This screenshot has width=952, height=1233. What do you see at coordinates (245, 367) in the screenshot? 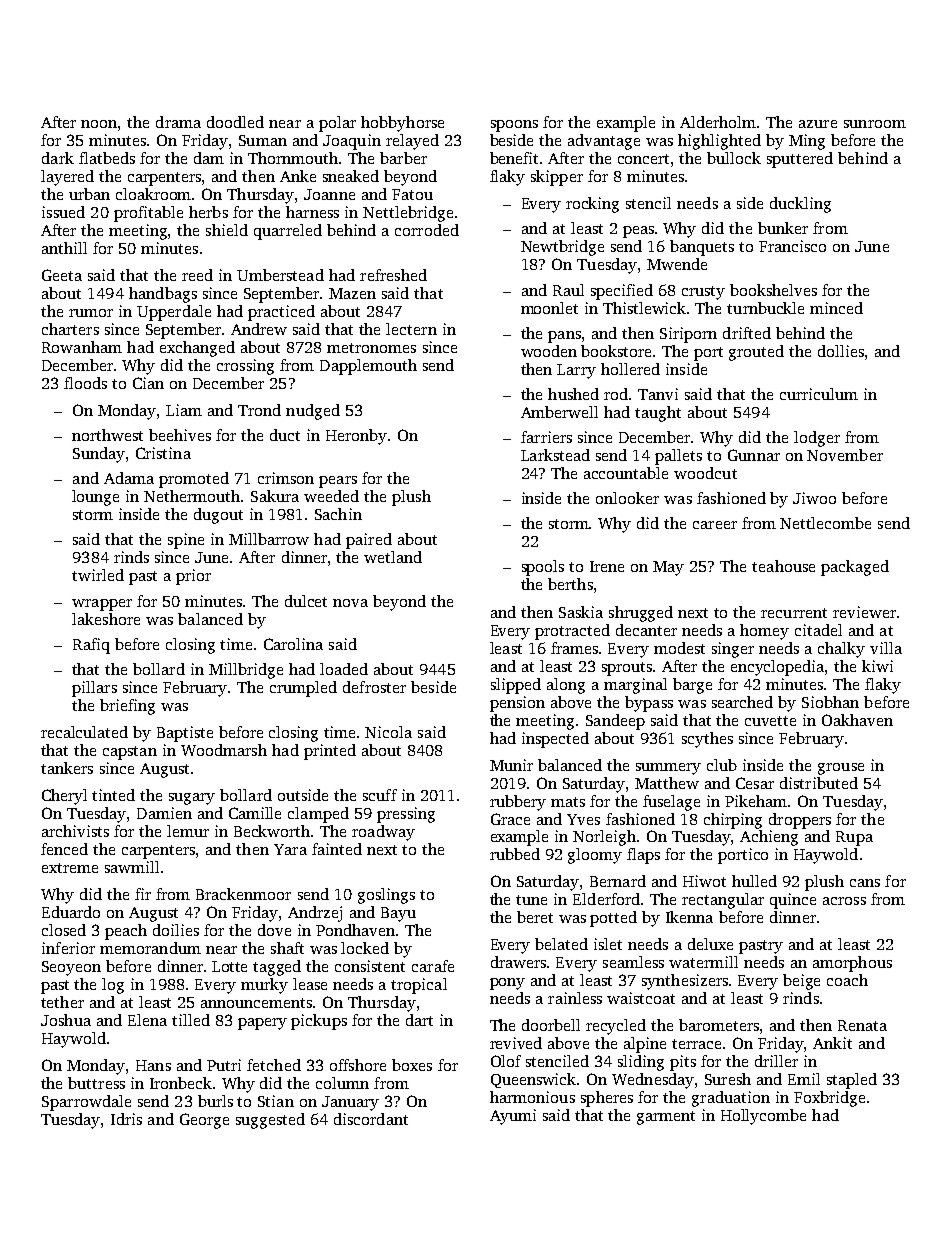
I see `crossing` at bounding box center [245, 367].
